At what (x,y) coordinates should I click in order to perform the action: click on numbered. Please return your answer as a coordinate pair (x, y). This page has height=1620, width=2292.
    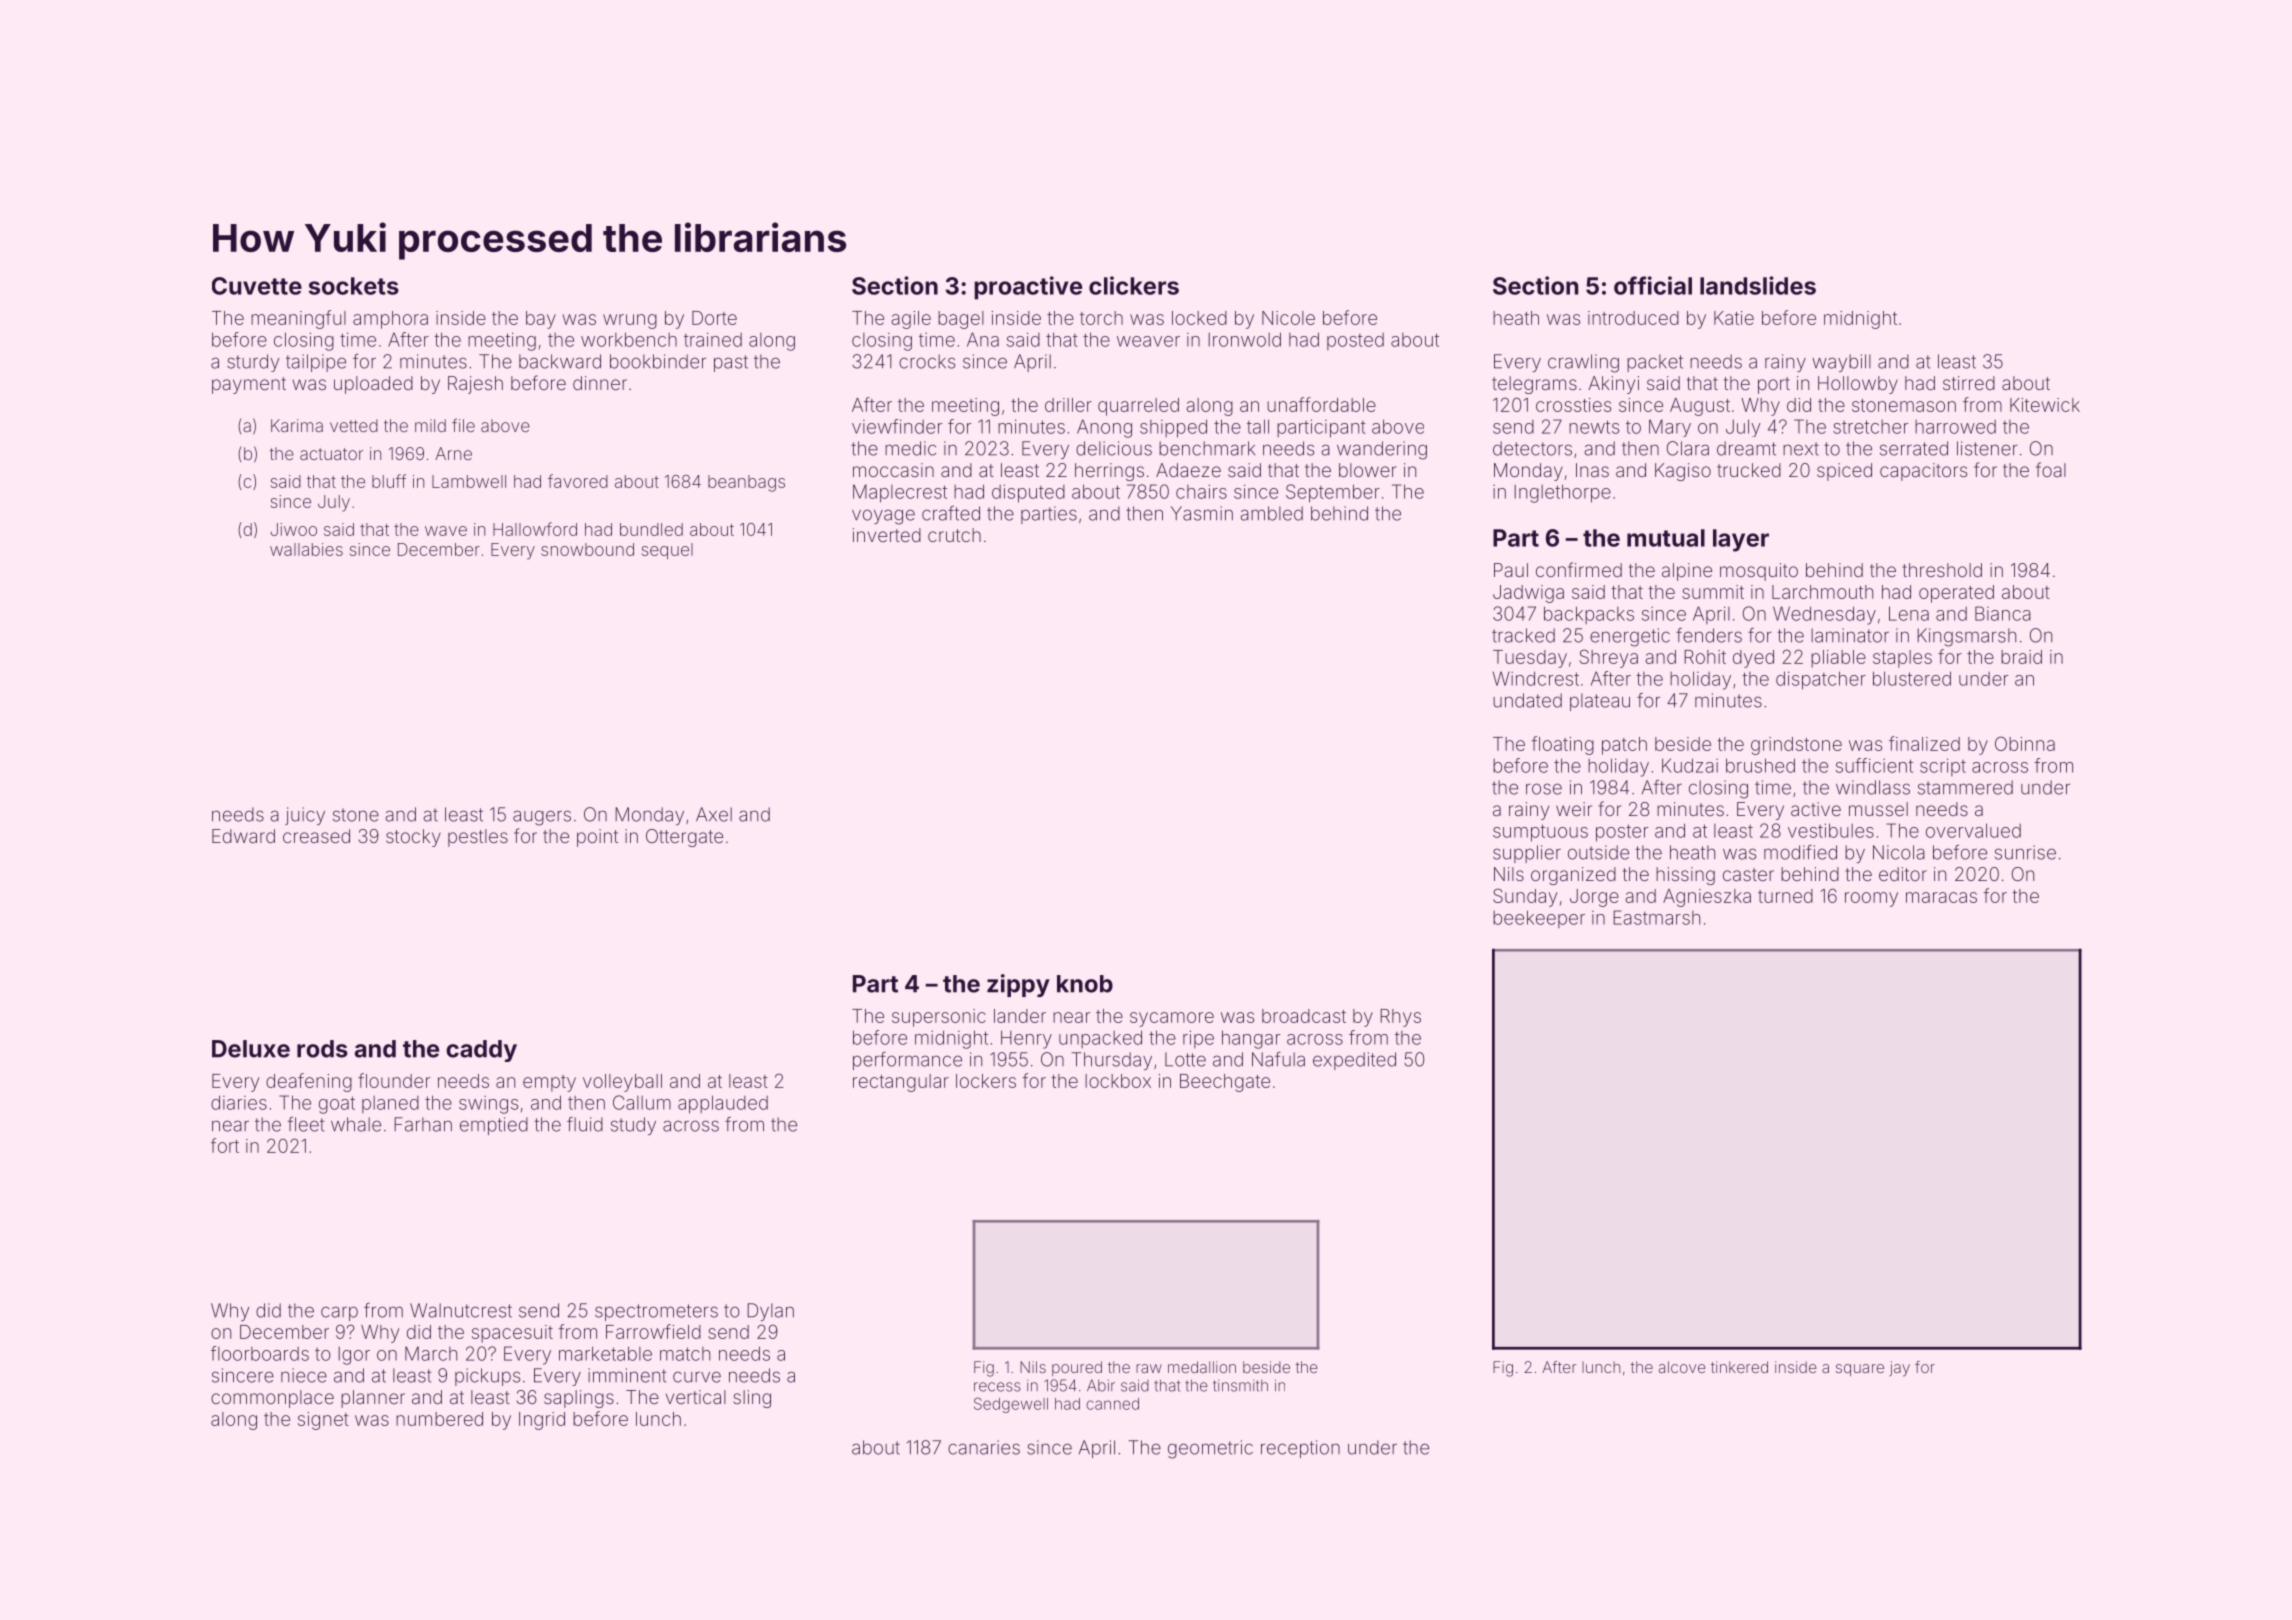
    Looking at the image, I should click on (439, 1419).
